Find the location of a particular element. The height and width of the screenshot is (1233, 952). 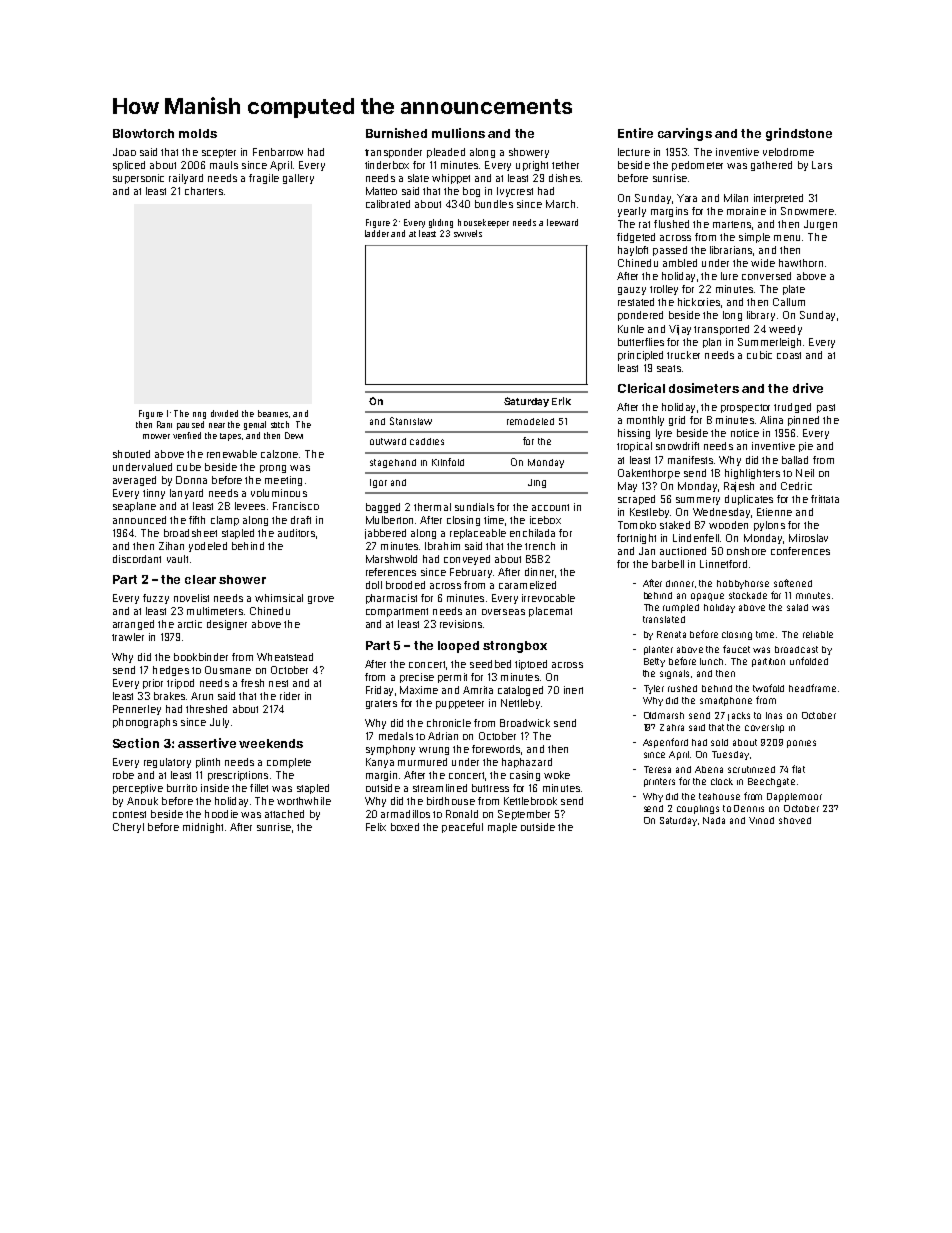

Stanislaw is located at coordinates (411, 421).
